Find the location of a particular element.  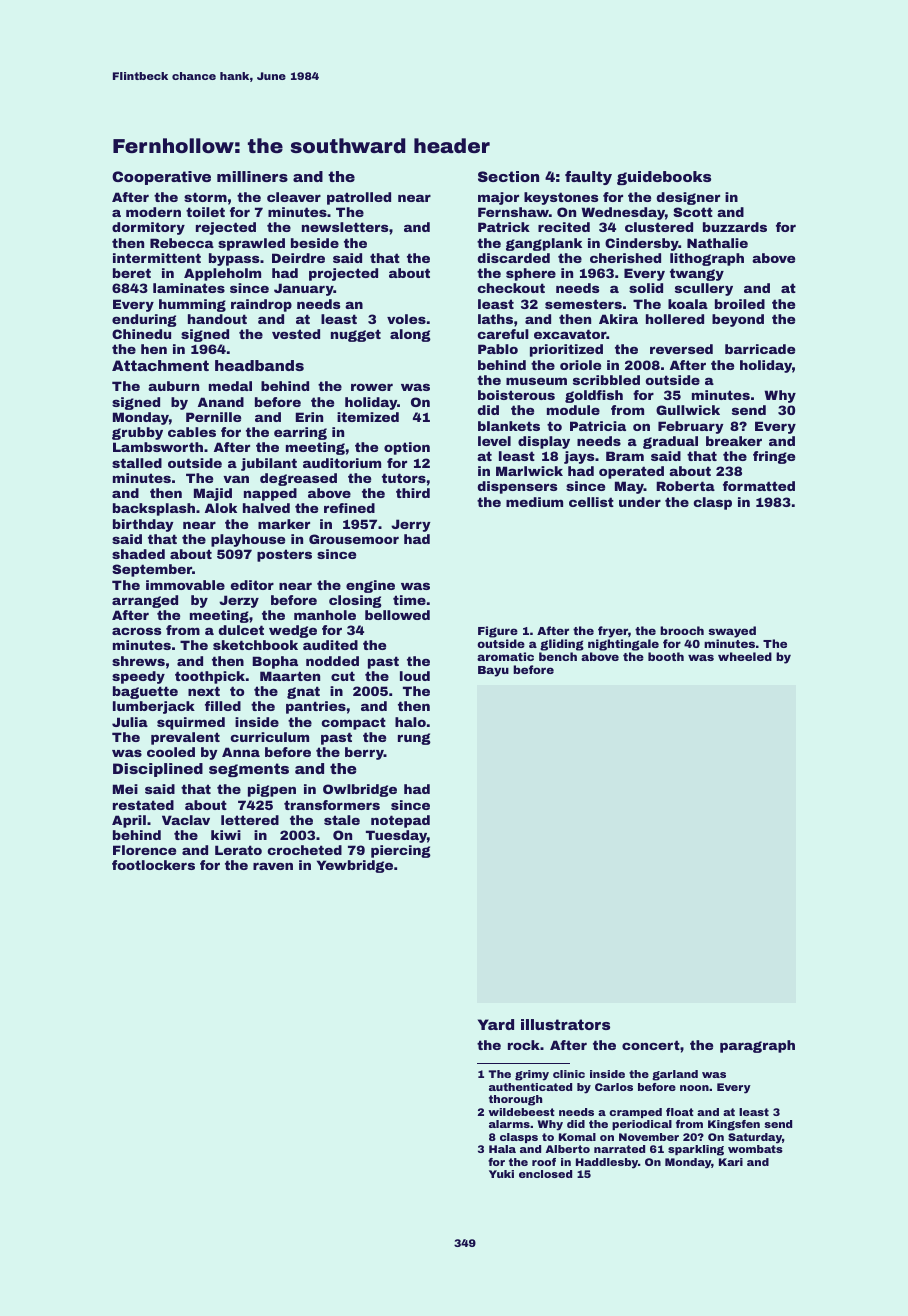

Hala is located at coordinates (502, 1149).
